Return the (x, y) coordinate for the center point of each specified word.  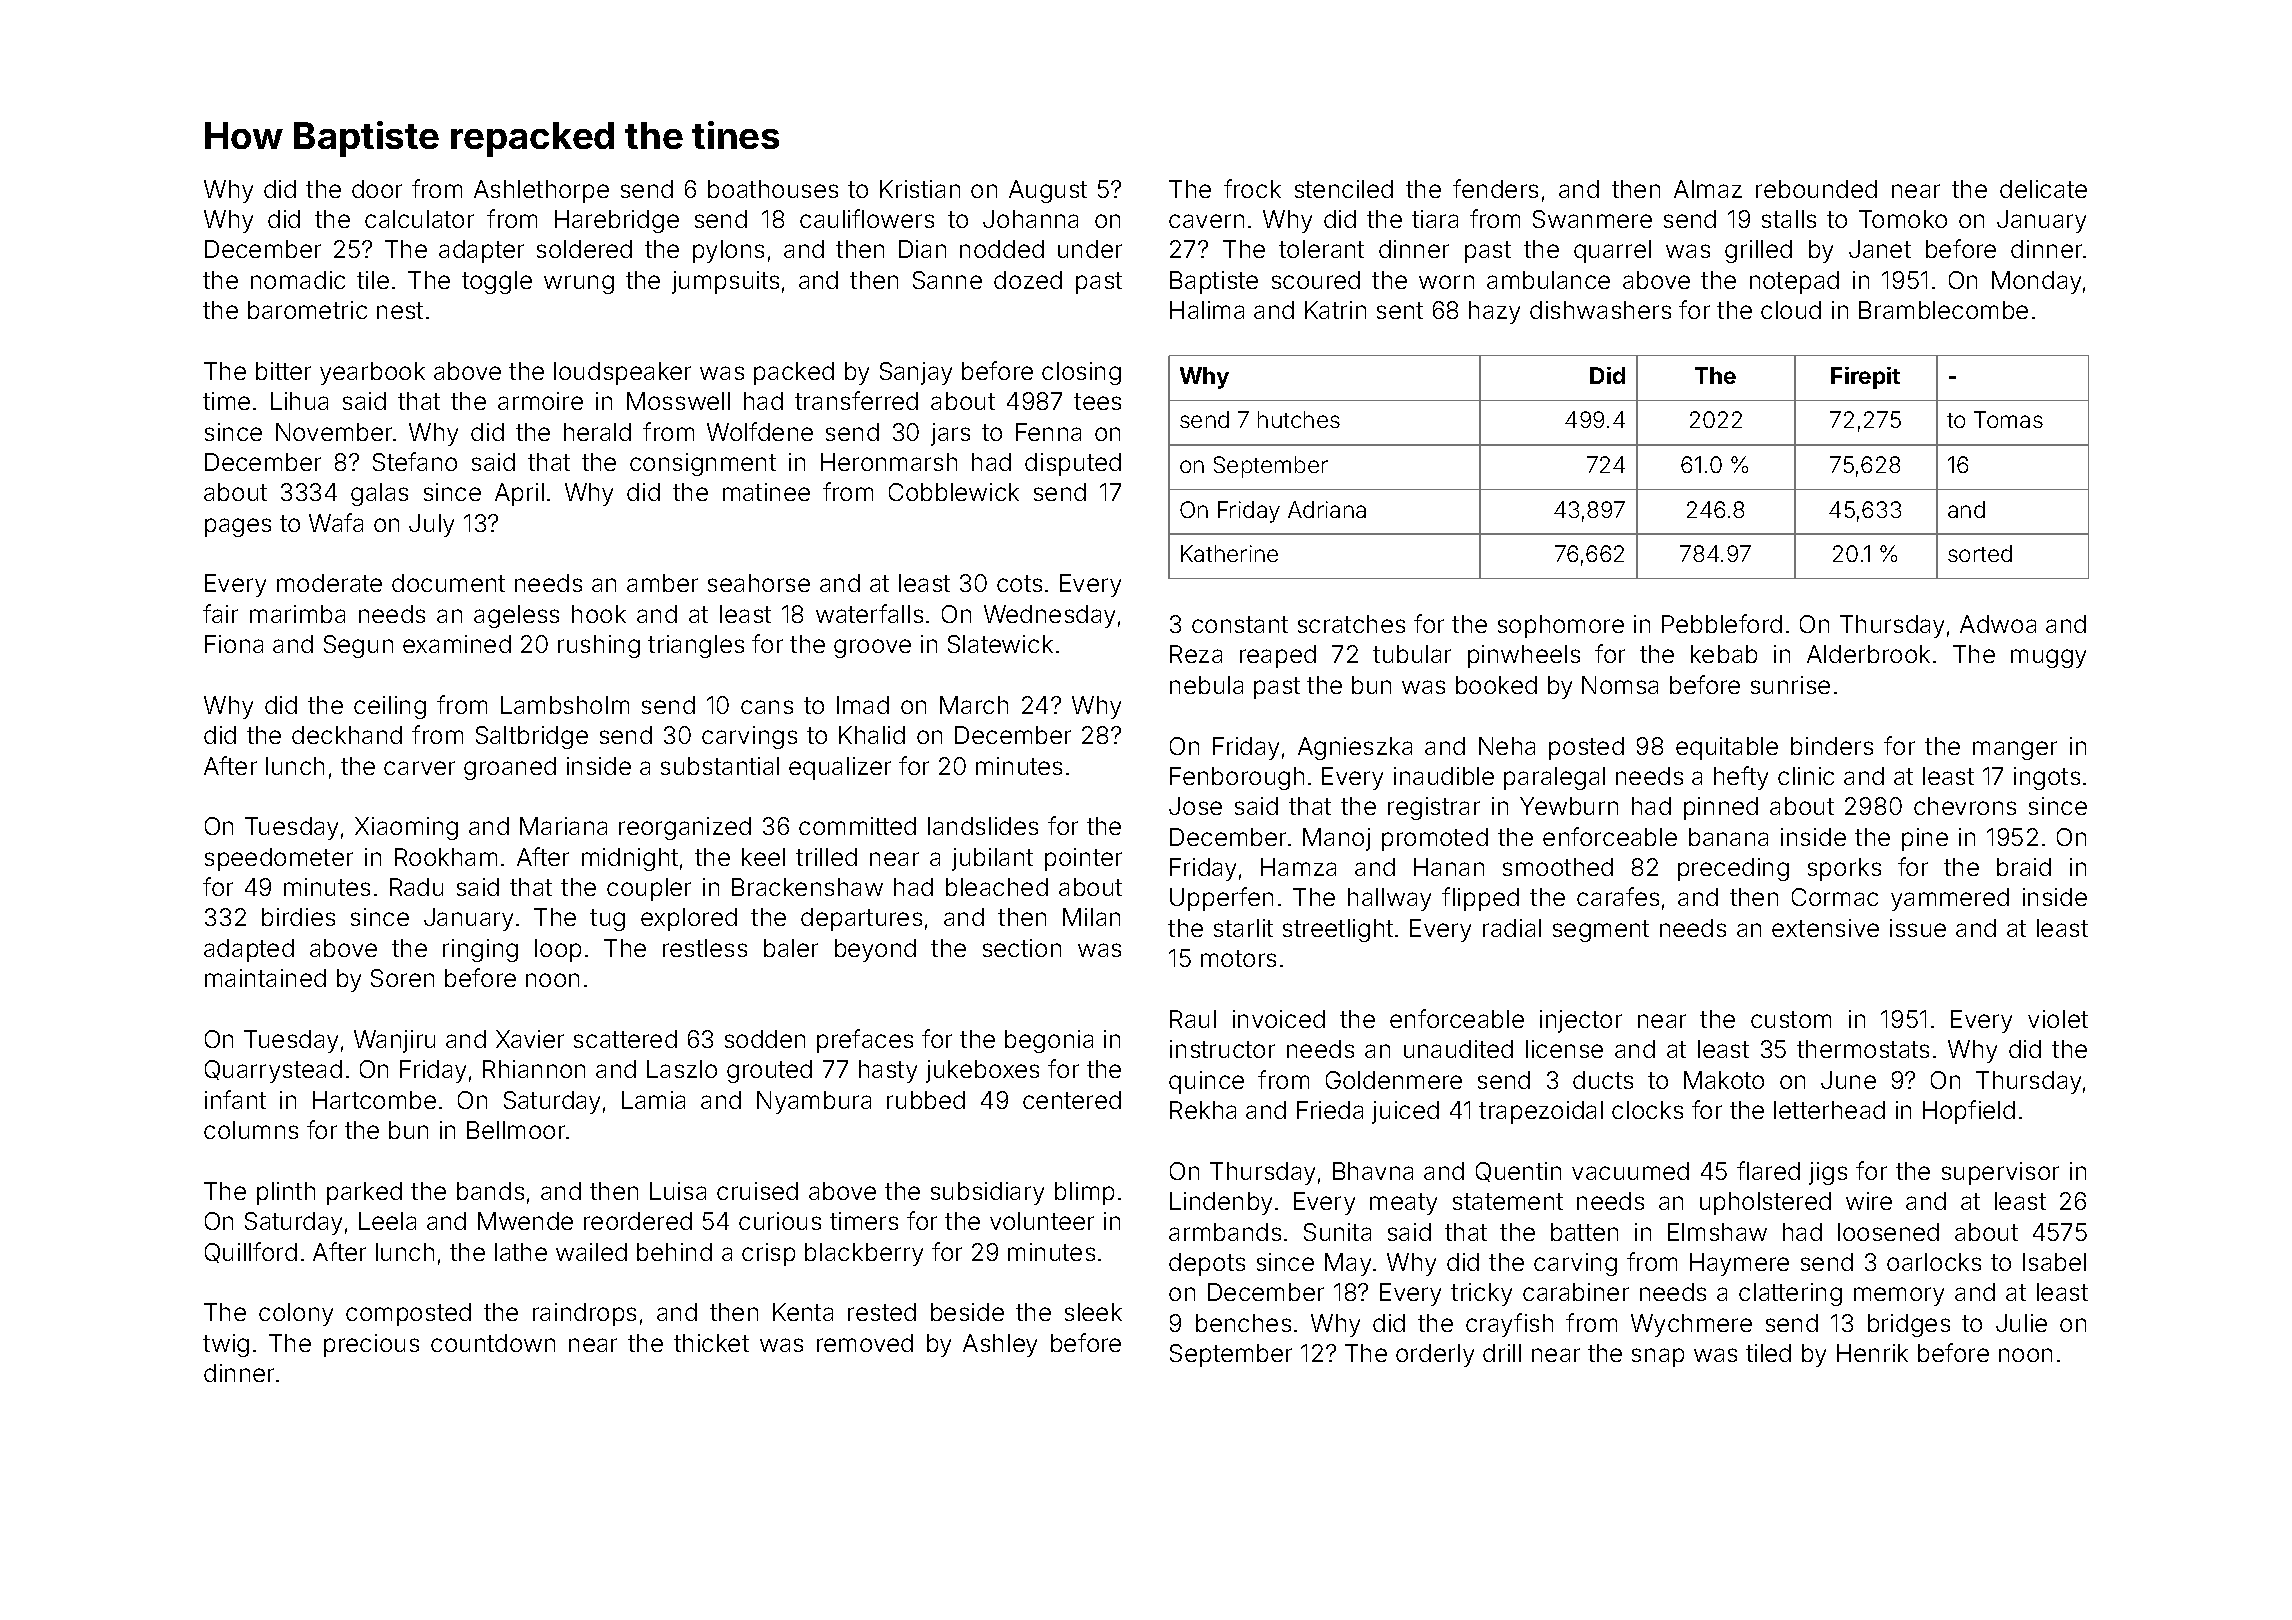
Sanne (947, 280)
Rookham (446, 857)
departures (861, 919)
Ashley (1000, 1345)
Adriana (1327, 509)
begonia (1049, 1041)
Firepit (1865, 378)
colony (296, 1314)
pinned (1721, 808)
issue (1918, 928)
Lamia (653, 1100)
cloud (1791, 310)
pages (238, 527)
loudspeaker (622, 373)
